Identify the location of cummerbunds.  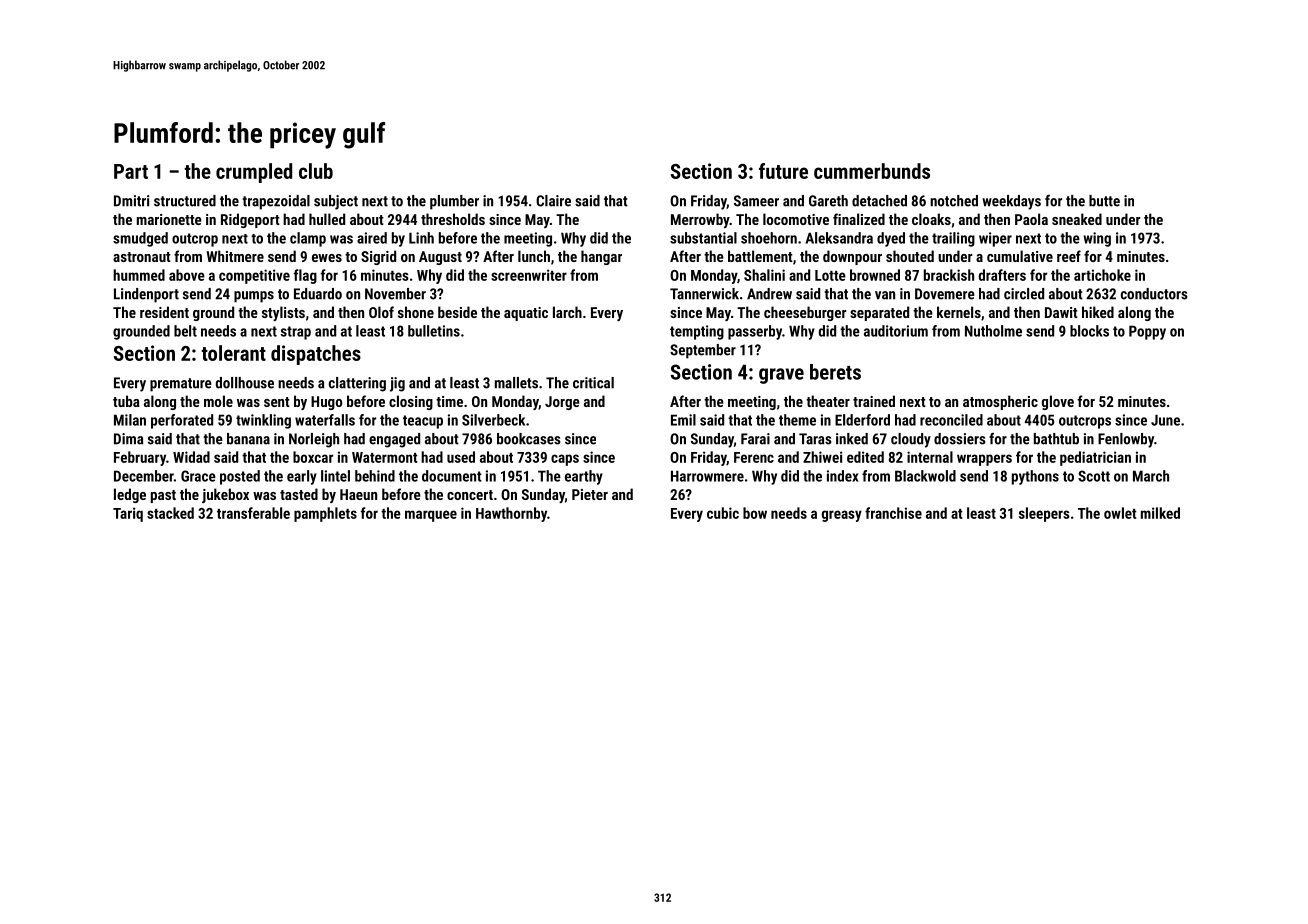
(872, 171).
